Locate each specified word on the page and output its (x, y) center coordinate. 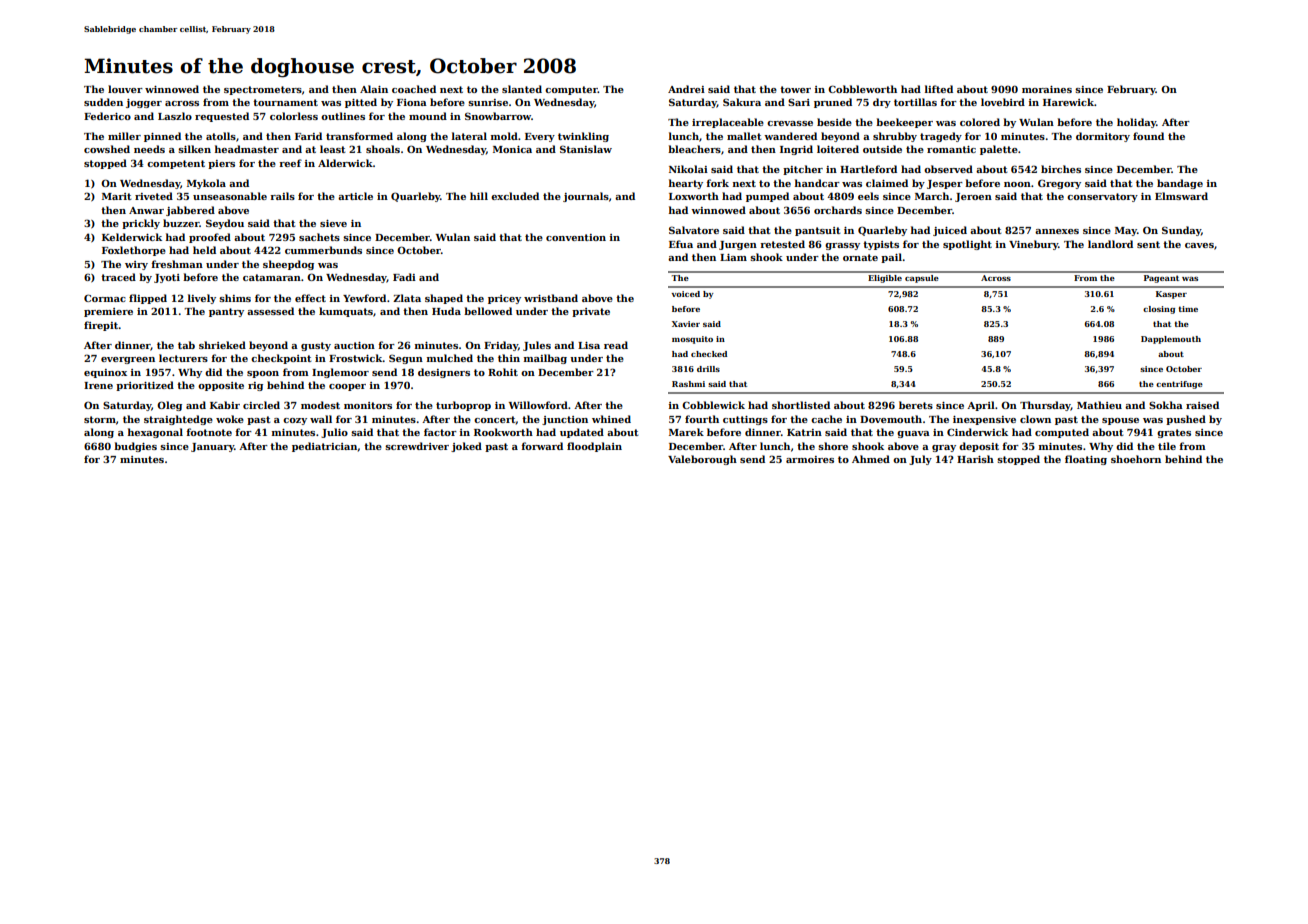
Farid (308, 136)
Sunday (1181, 231)
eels (868, 196)
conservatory (1102, 197)
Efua (681, 244)
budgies (135, 447)
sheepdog (288, 265)
